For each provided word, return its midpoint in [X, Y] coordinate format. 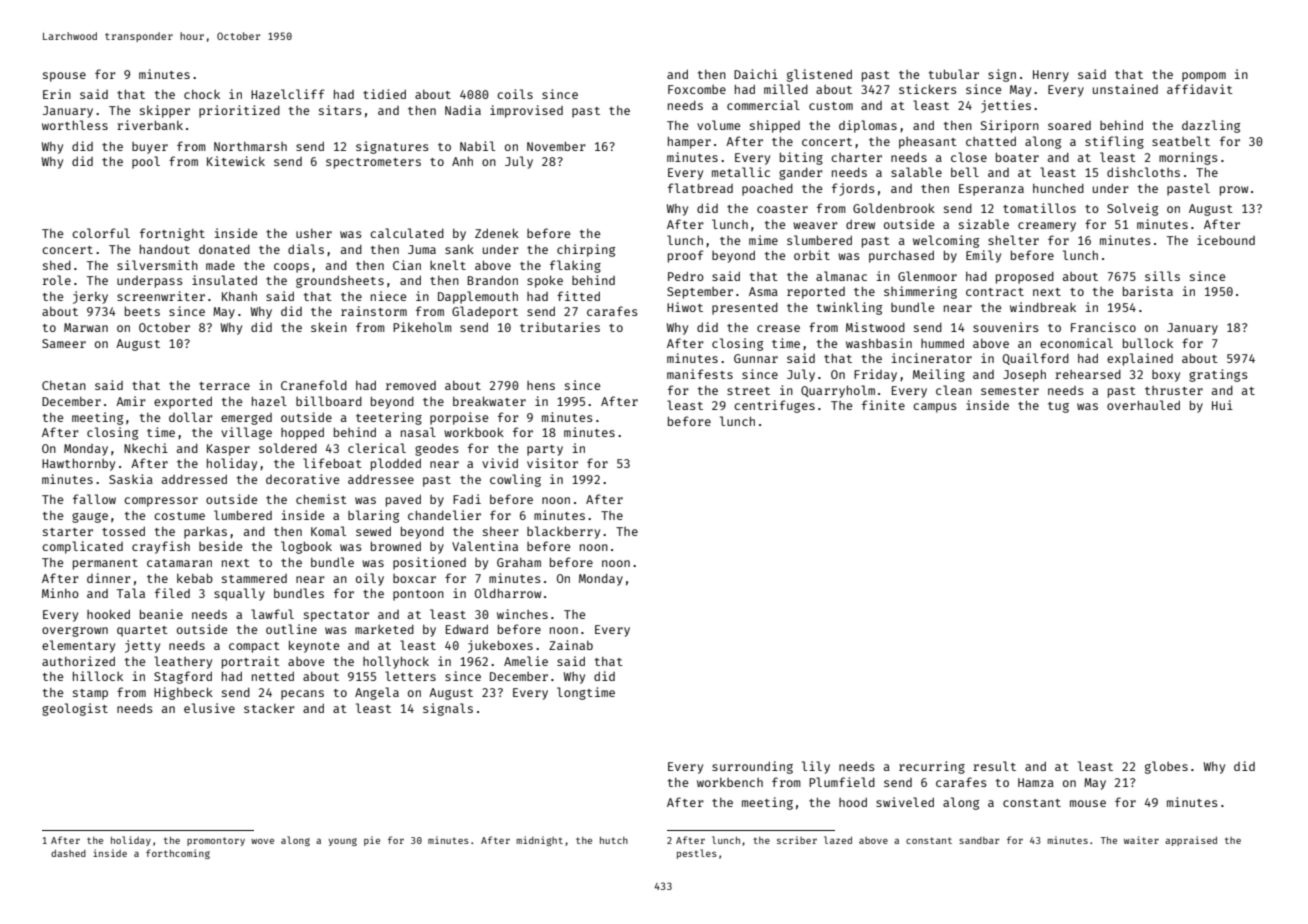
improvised [526, 111]
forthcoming [178, 854]
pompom [1204, 77]
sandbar [979, 840]
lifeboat [332, 463]
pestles [697, 854]
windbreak [1043, 307]
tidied [384, 94]
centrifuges [774, 406]
